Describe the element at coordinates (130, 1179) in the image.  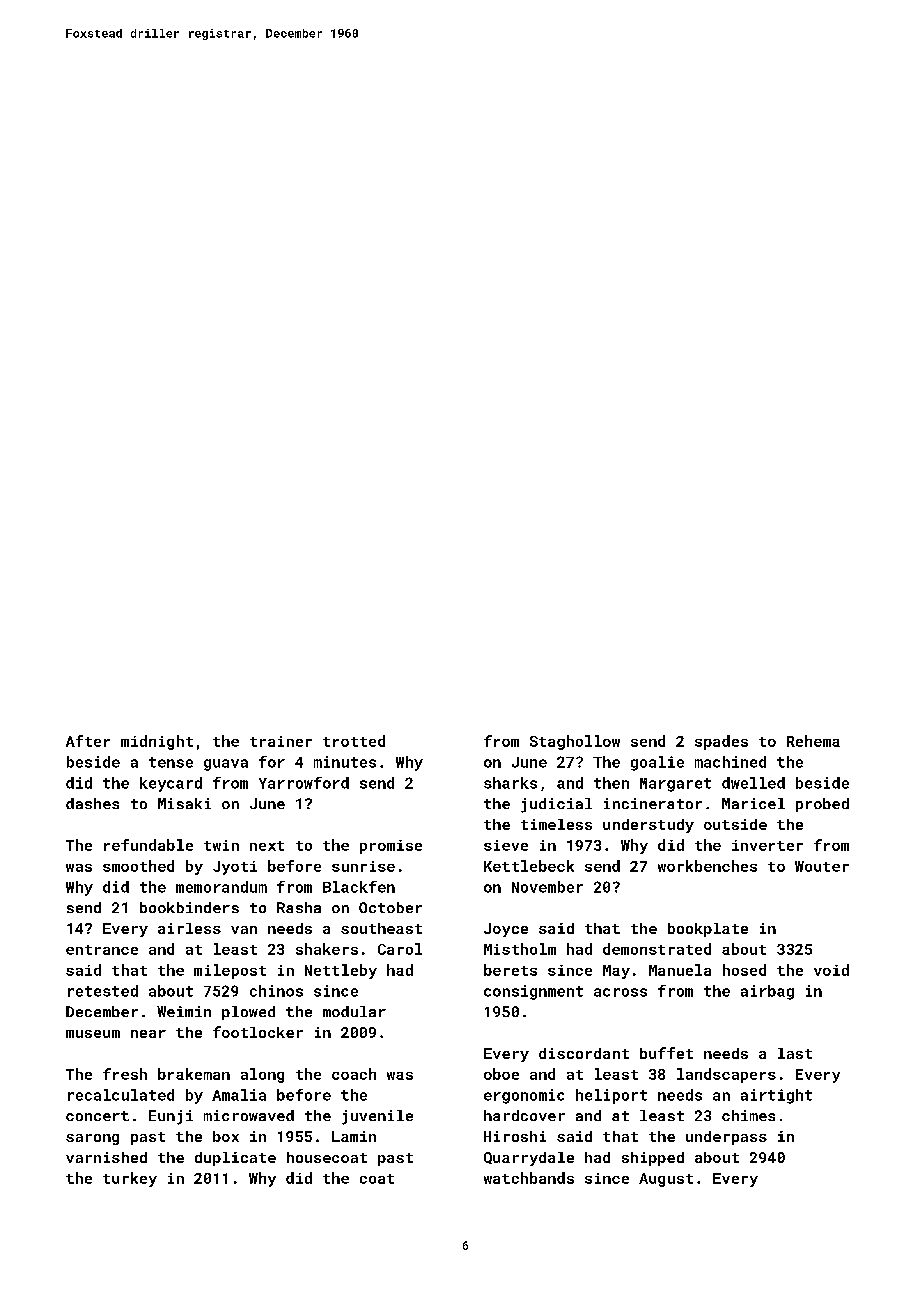
I see `turkey` at that location.
